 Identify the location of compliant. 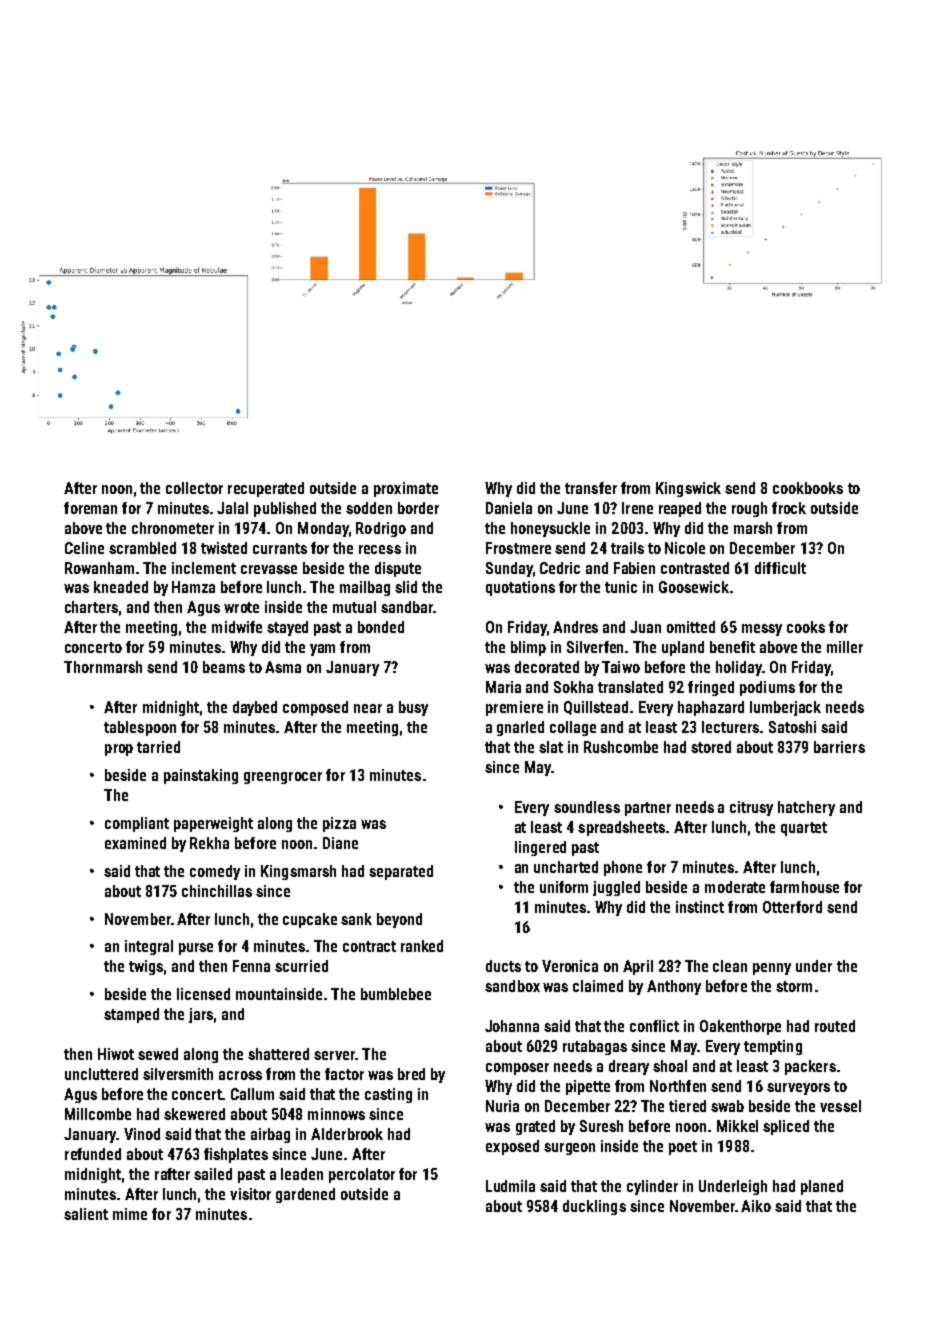
(137, 824).
